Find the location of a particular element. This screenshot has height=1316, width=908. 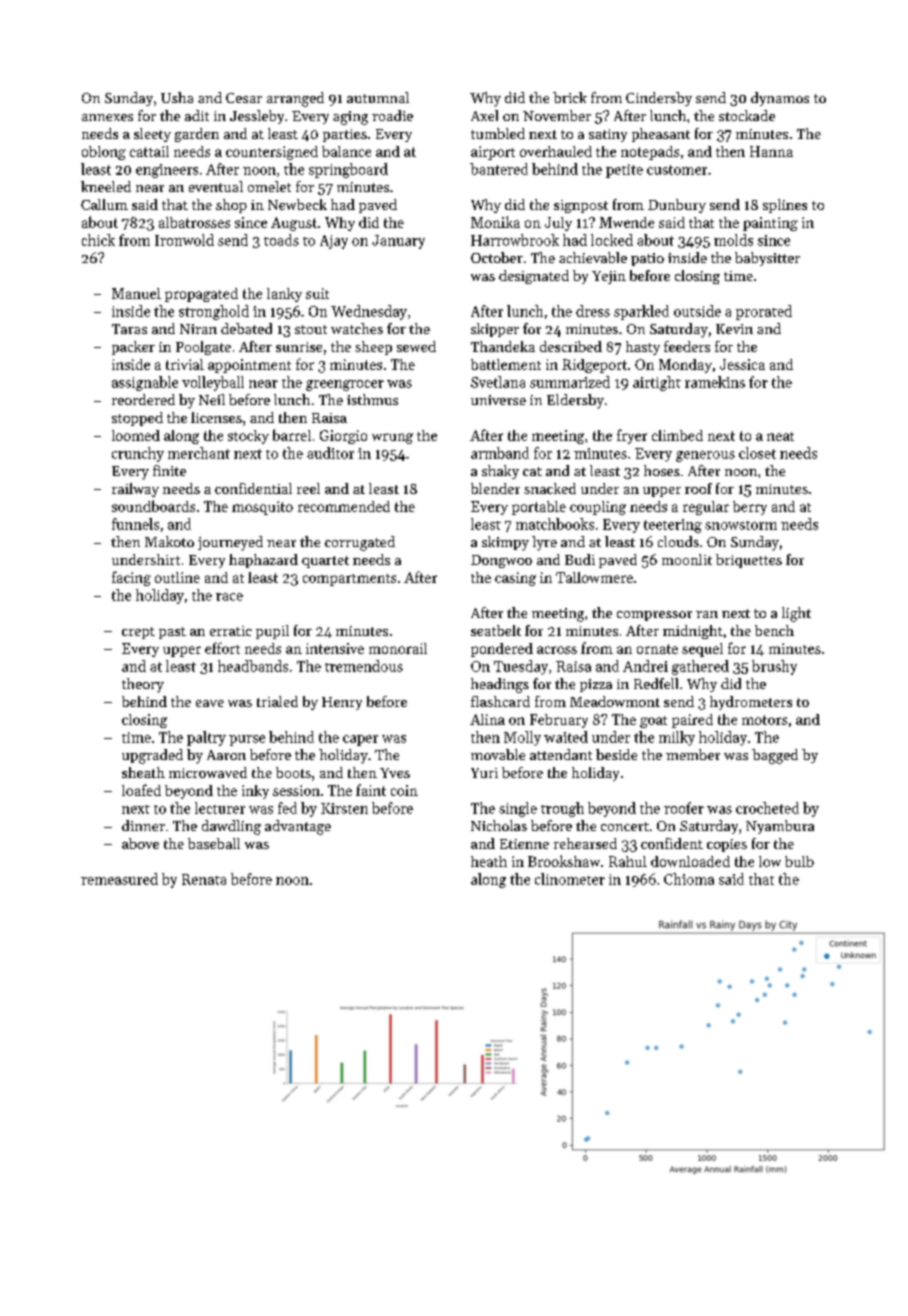

albatrosses is located at coordinates (194, 222).
